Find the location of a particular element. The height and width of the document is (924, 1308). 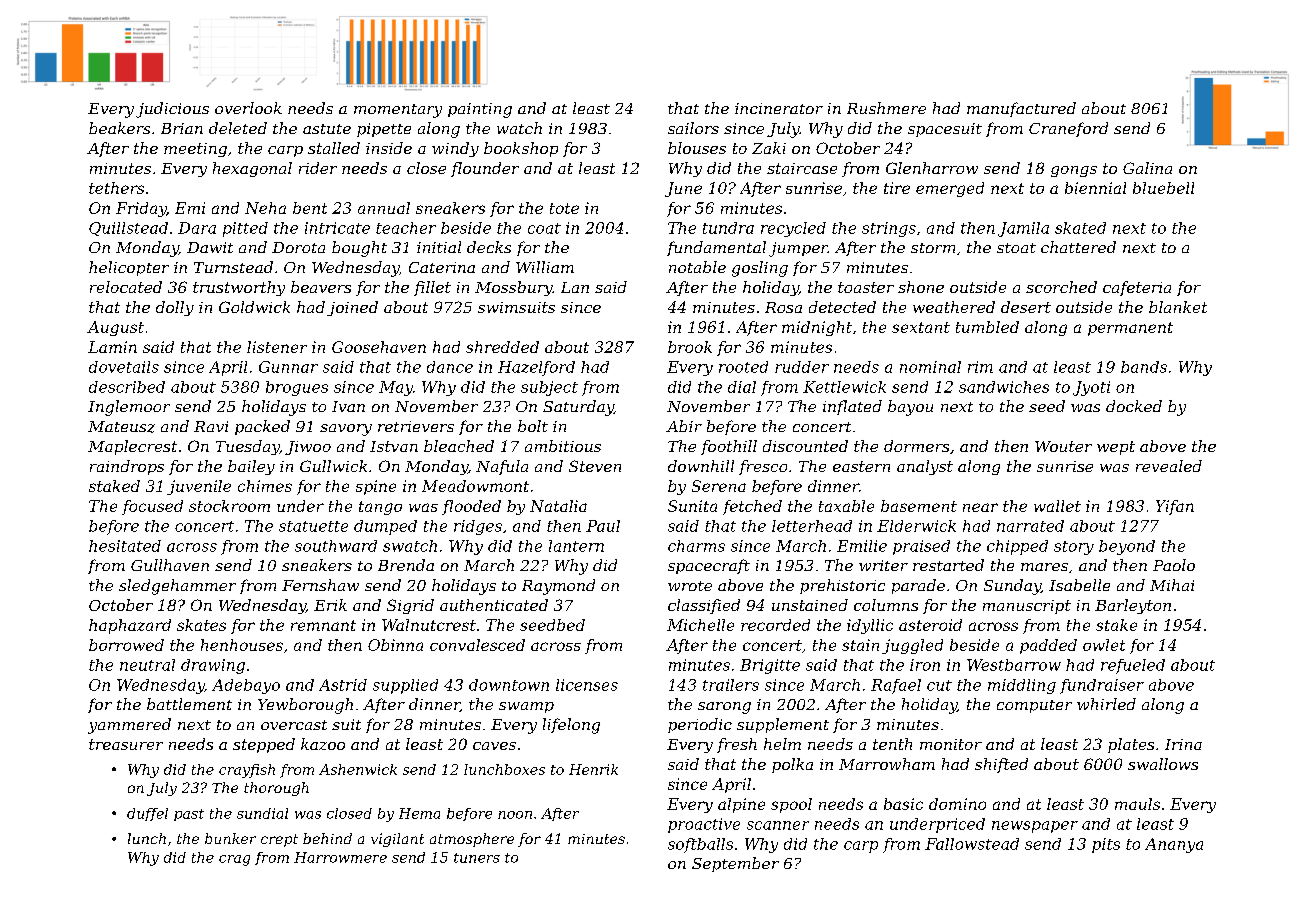

skated is located at coordinates (1080, 228).
